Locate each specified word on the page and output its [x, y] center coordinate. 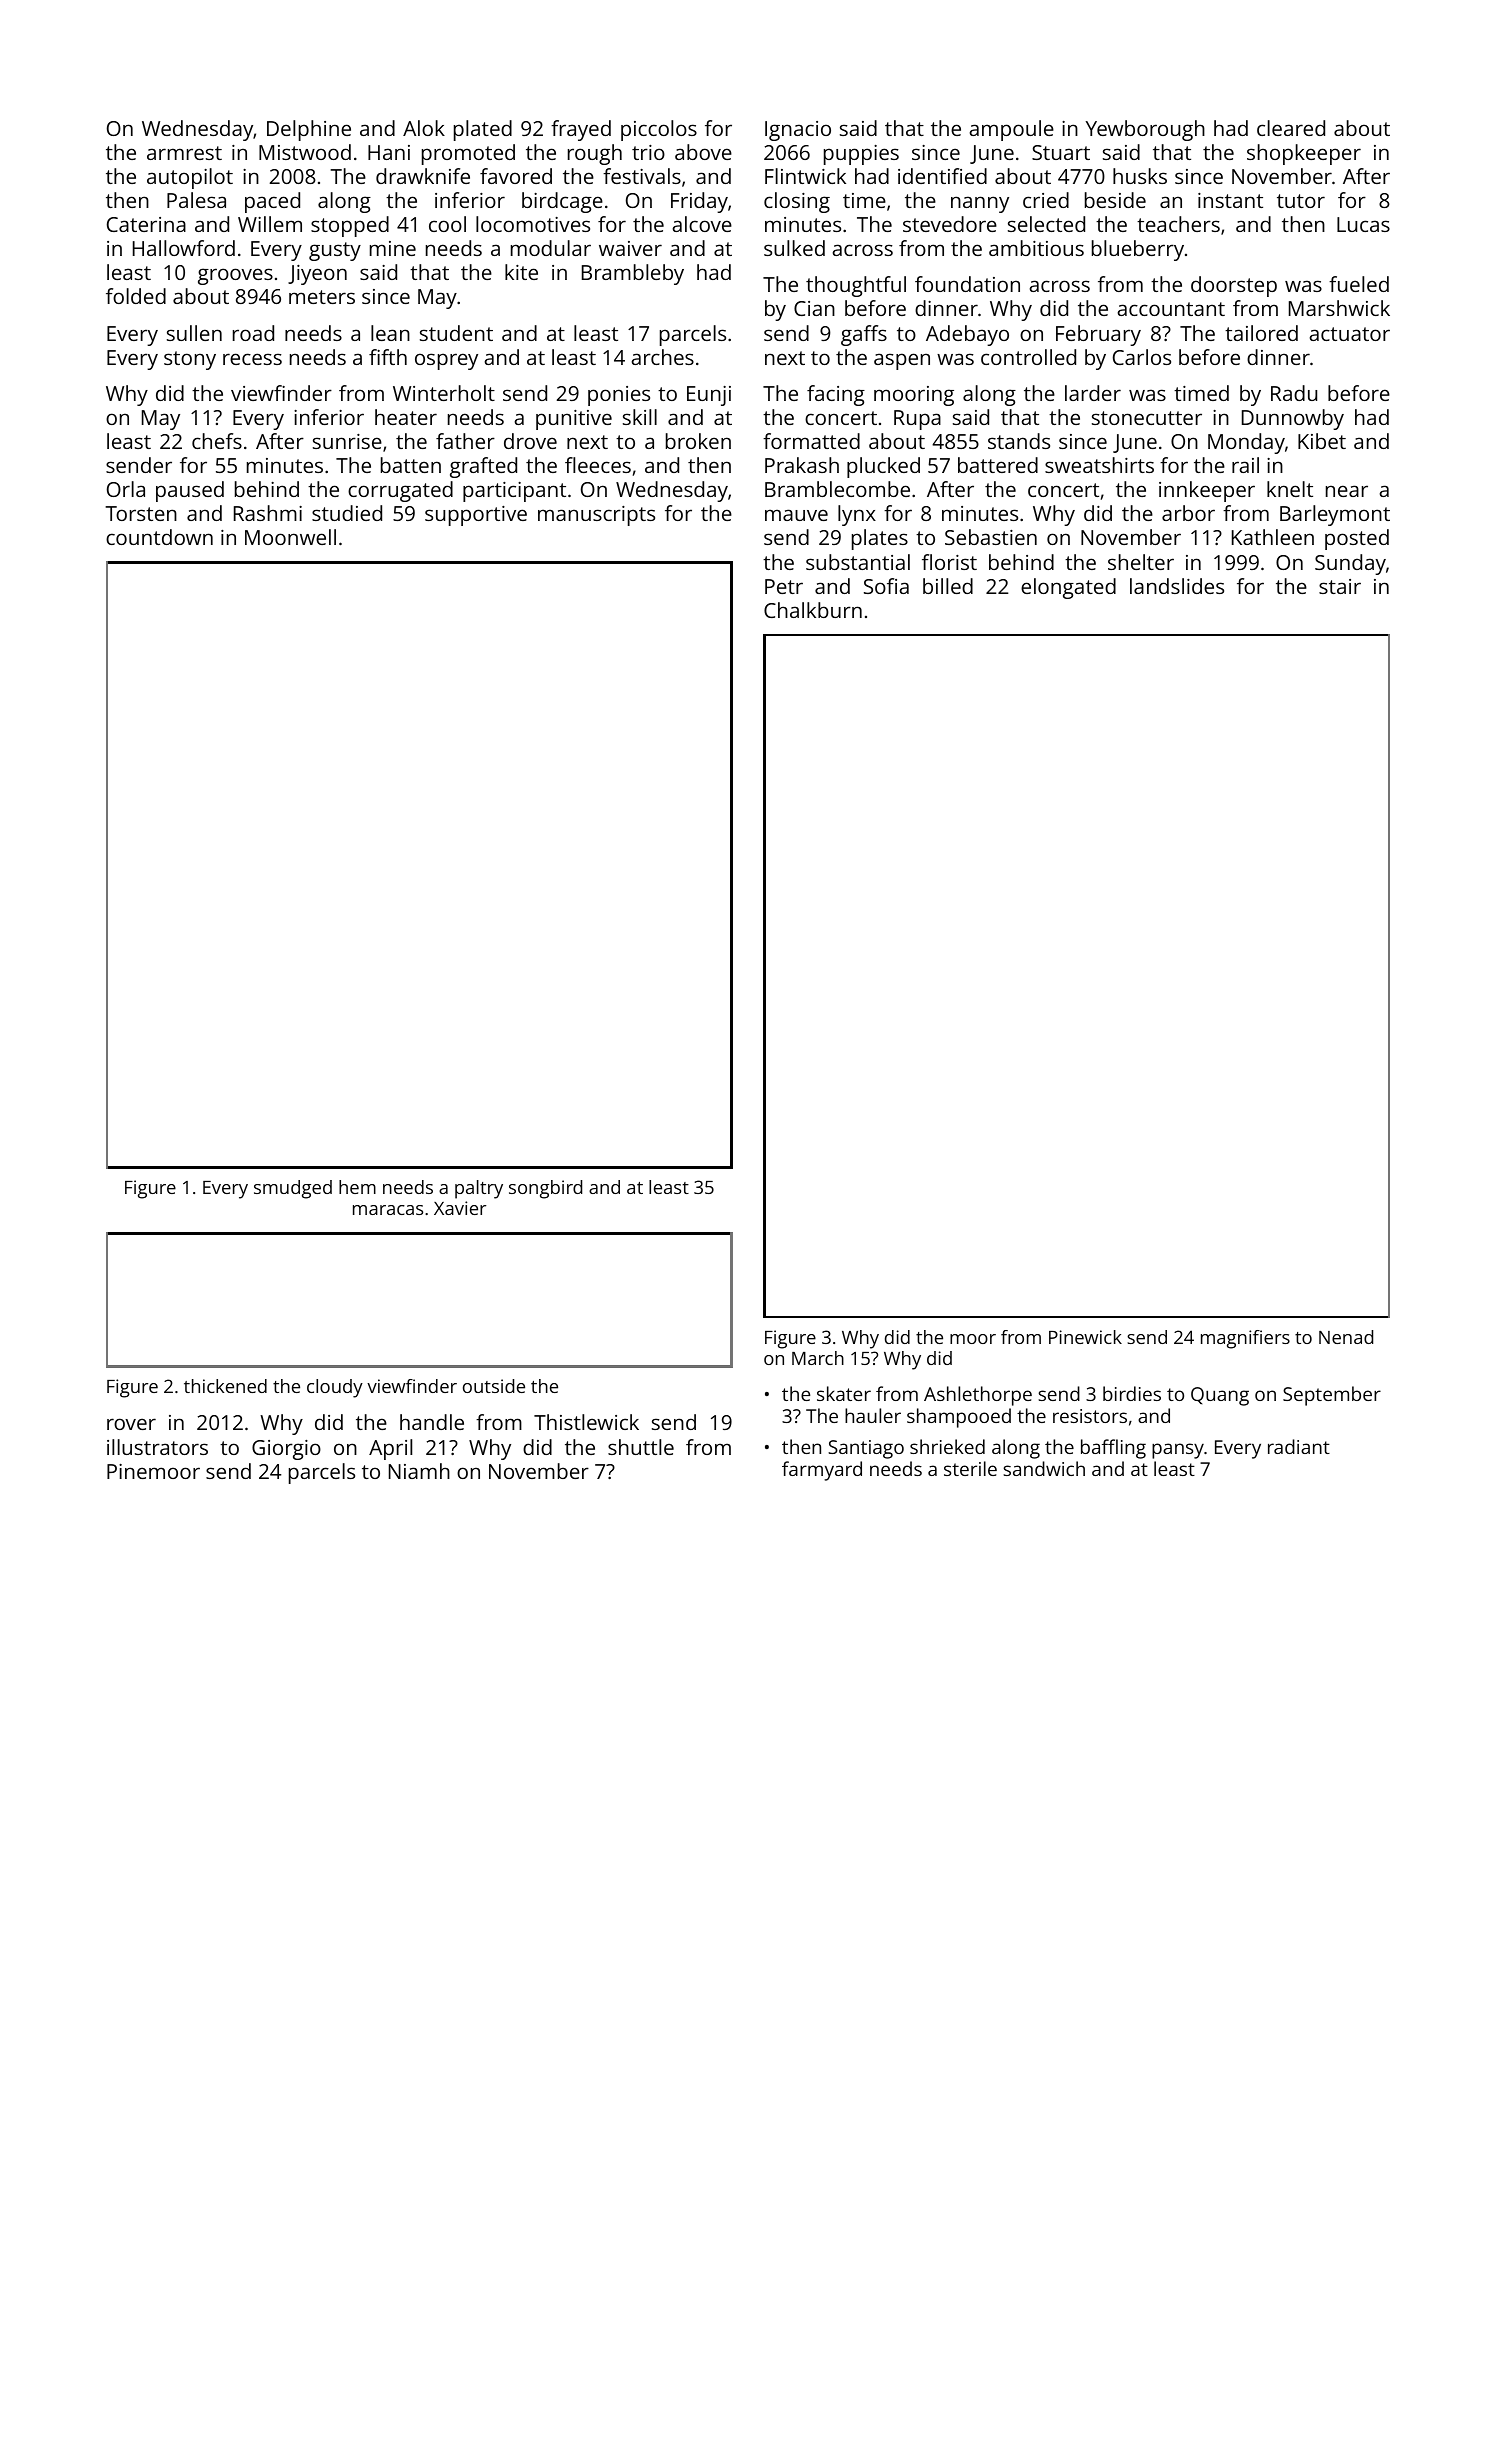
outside [494, 1386]
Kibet [1322, 441]
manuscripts [596, 516]
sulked [794, 248]
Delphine [309, 130]
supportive [476, 516]
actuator [1350, 334]
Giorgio [286, 1450]
